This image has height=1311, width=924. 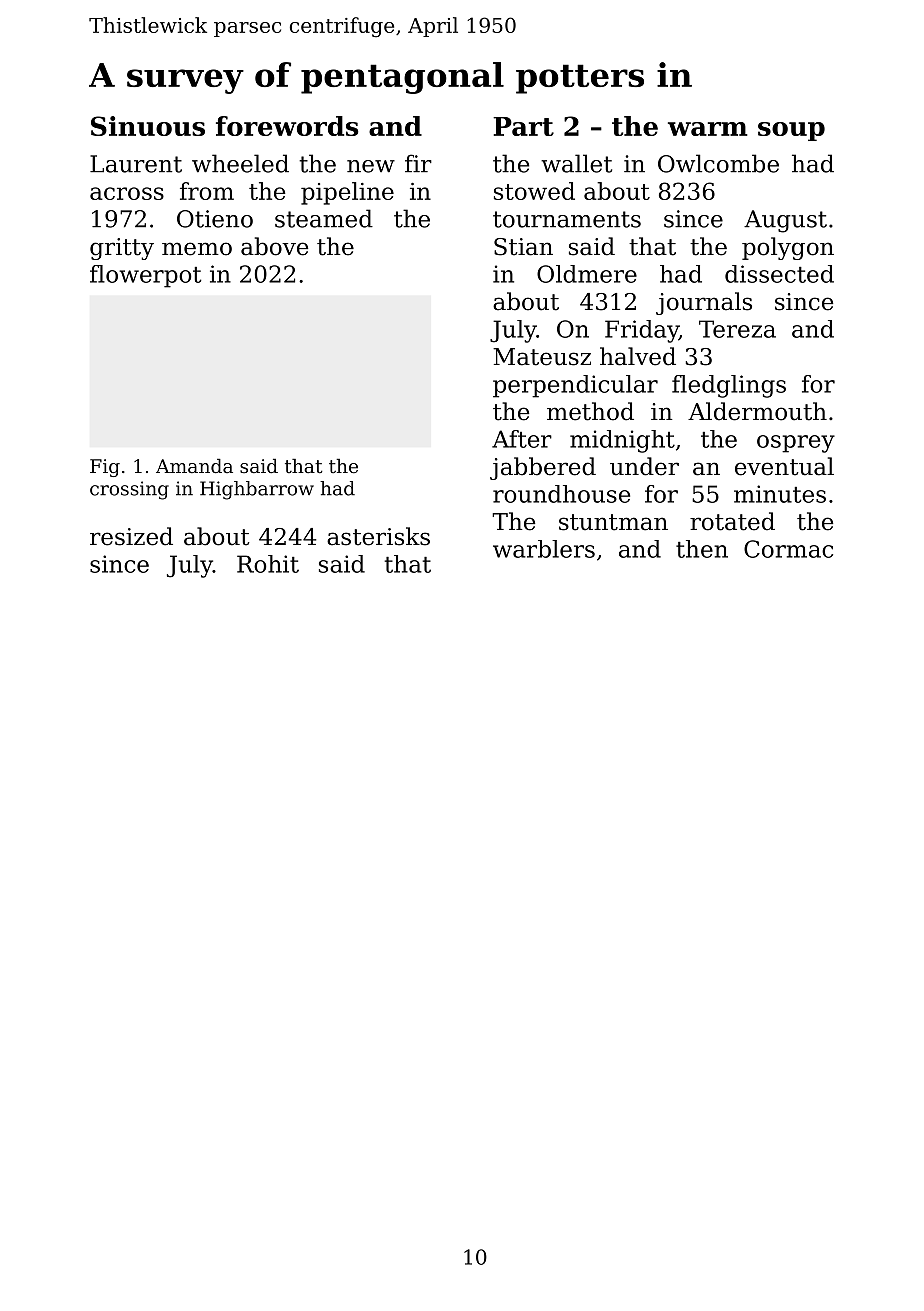 I want to click on After, so click(x=522, y=439).
